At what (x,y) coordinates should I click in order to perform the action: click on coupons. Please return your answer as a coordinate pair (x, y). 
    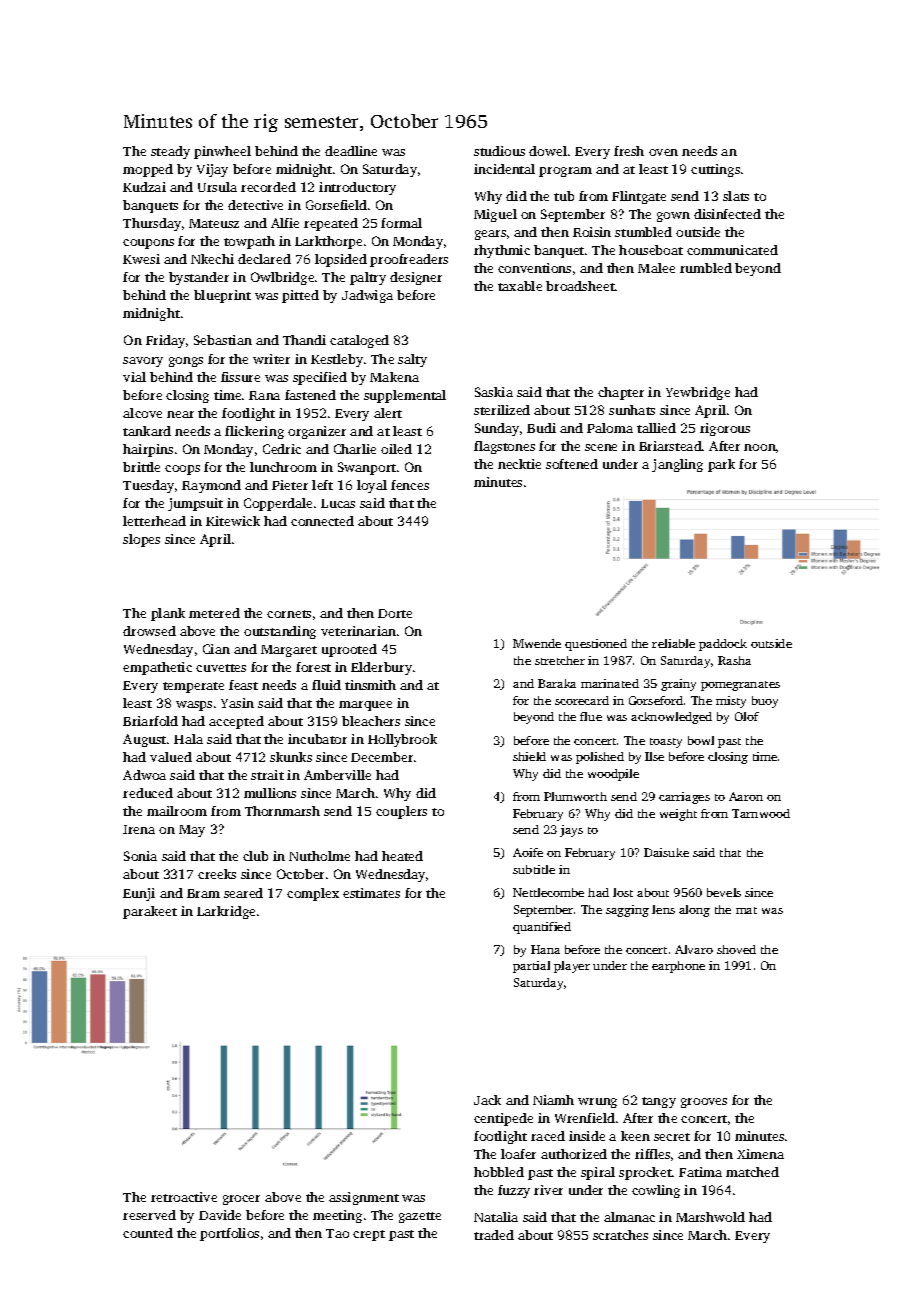
    Looking at the image, I should click on (148, 244).
